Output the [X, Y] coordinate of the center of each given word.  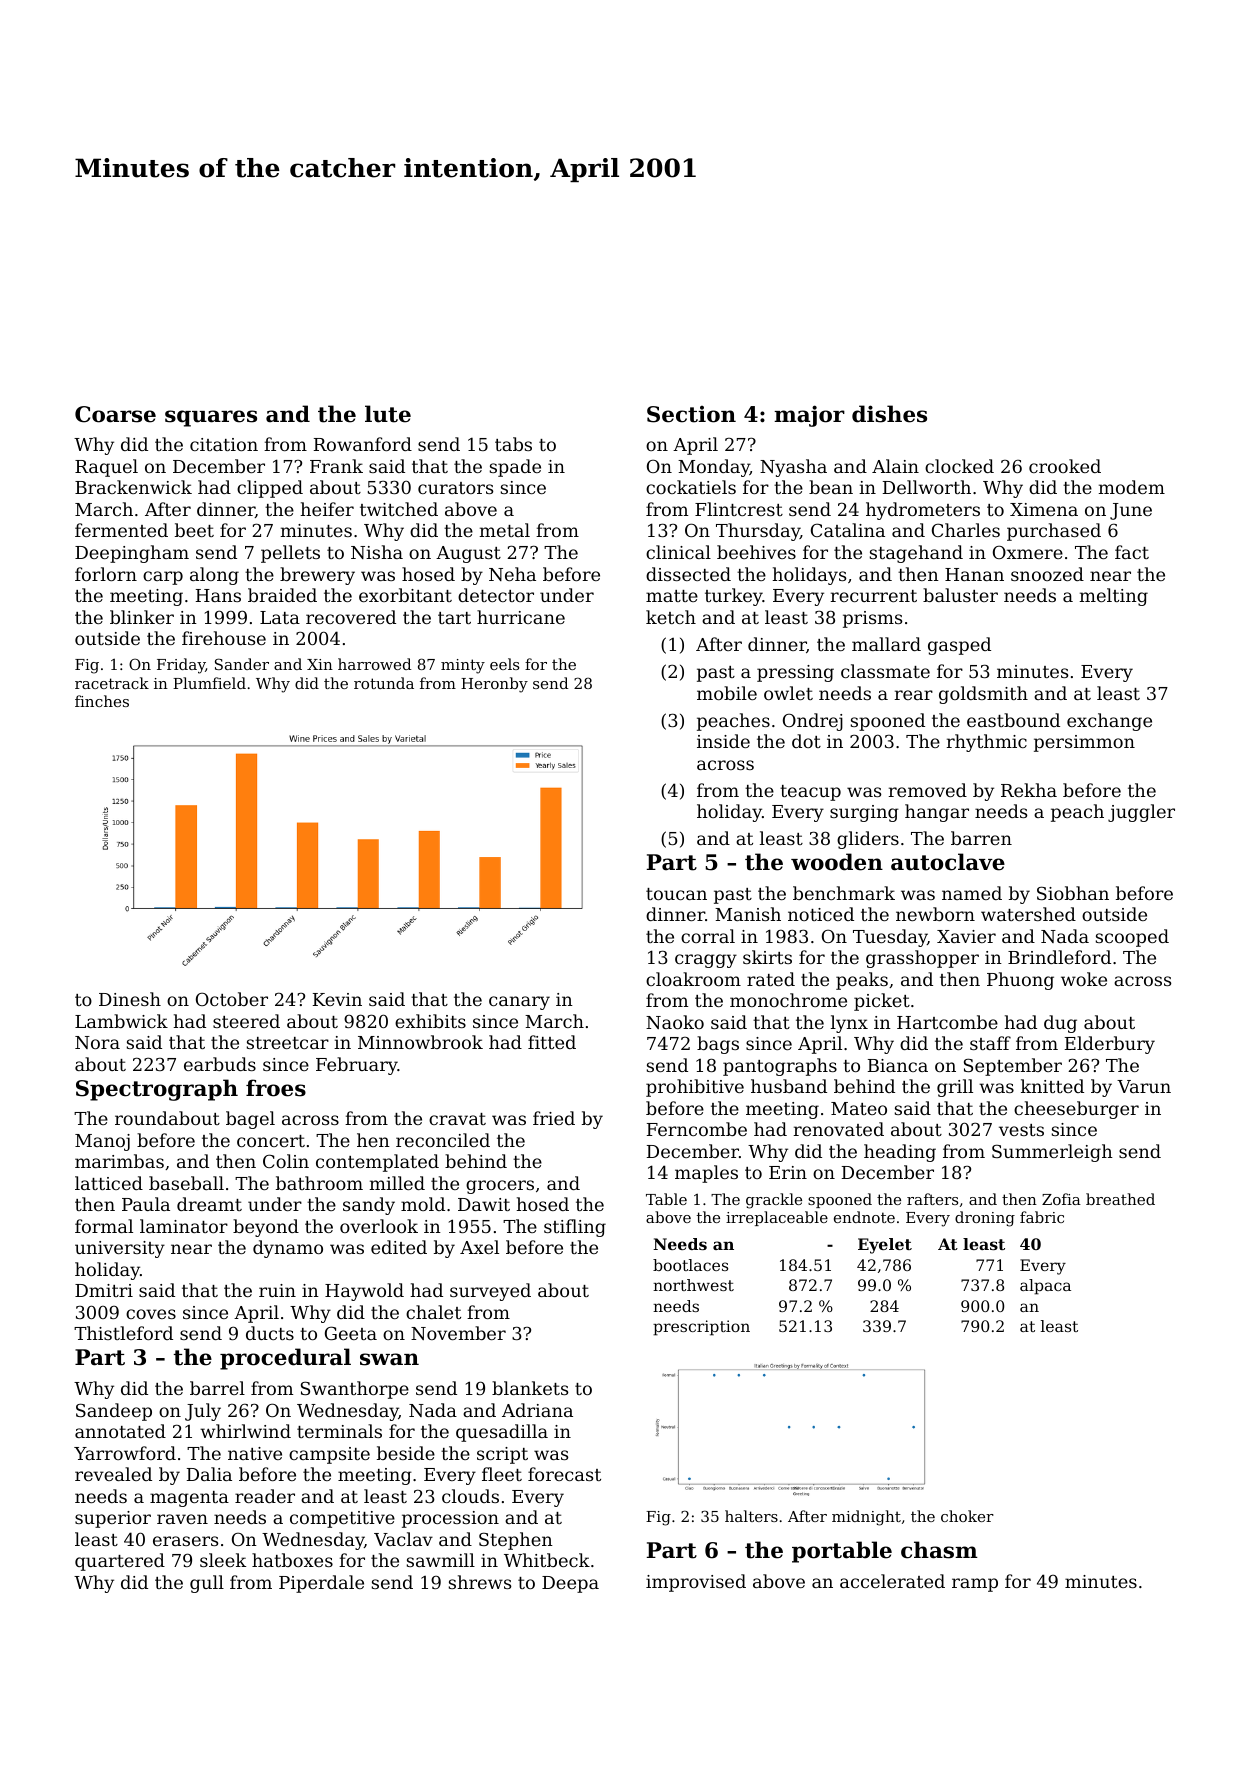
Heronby [494, 685]
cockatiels [691, 487]
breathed [1120, 1199]
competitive [342, 1519]
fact [1132, 552]
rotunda [384, 683]
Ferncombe [697, 1129]
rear [914, 695]
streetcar [288, 1043]
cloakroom [693, 979]
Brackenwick [133, 487]
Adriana [537, 1410]
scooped [1132, 938]
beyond [266, 1228]
